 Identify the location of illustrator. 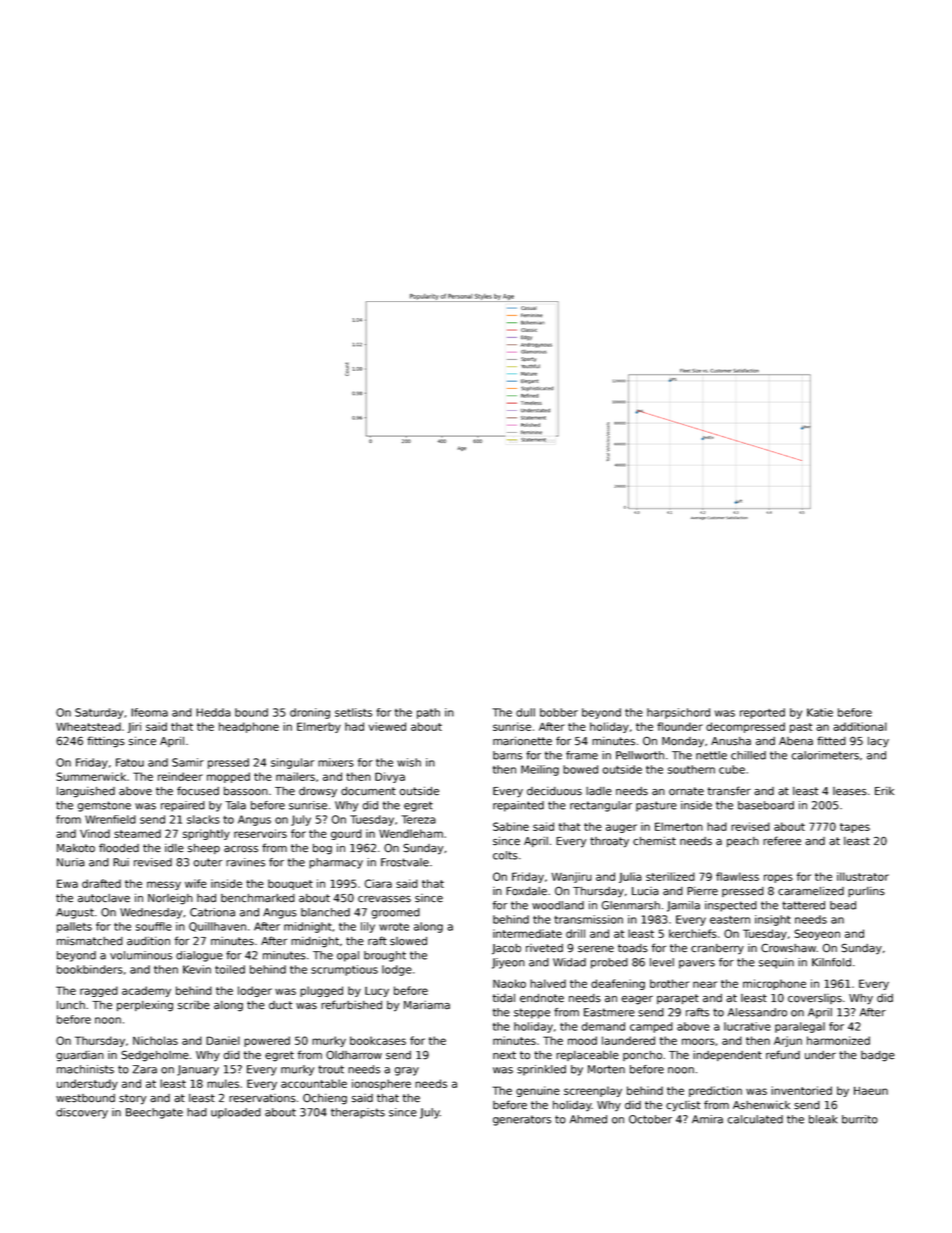
(863, 876).
